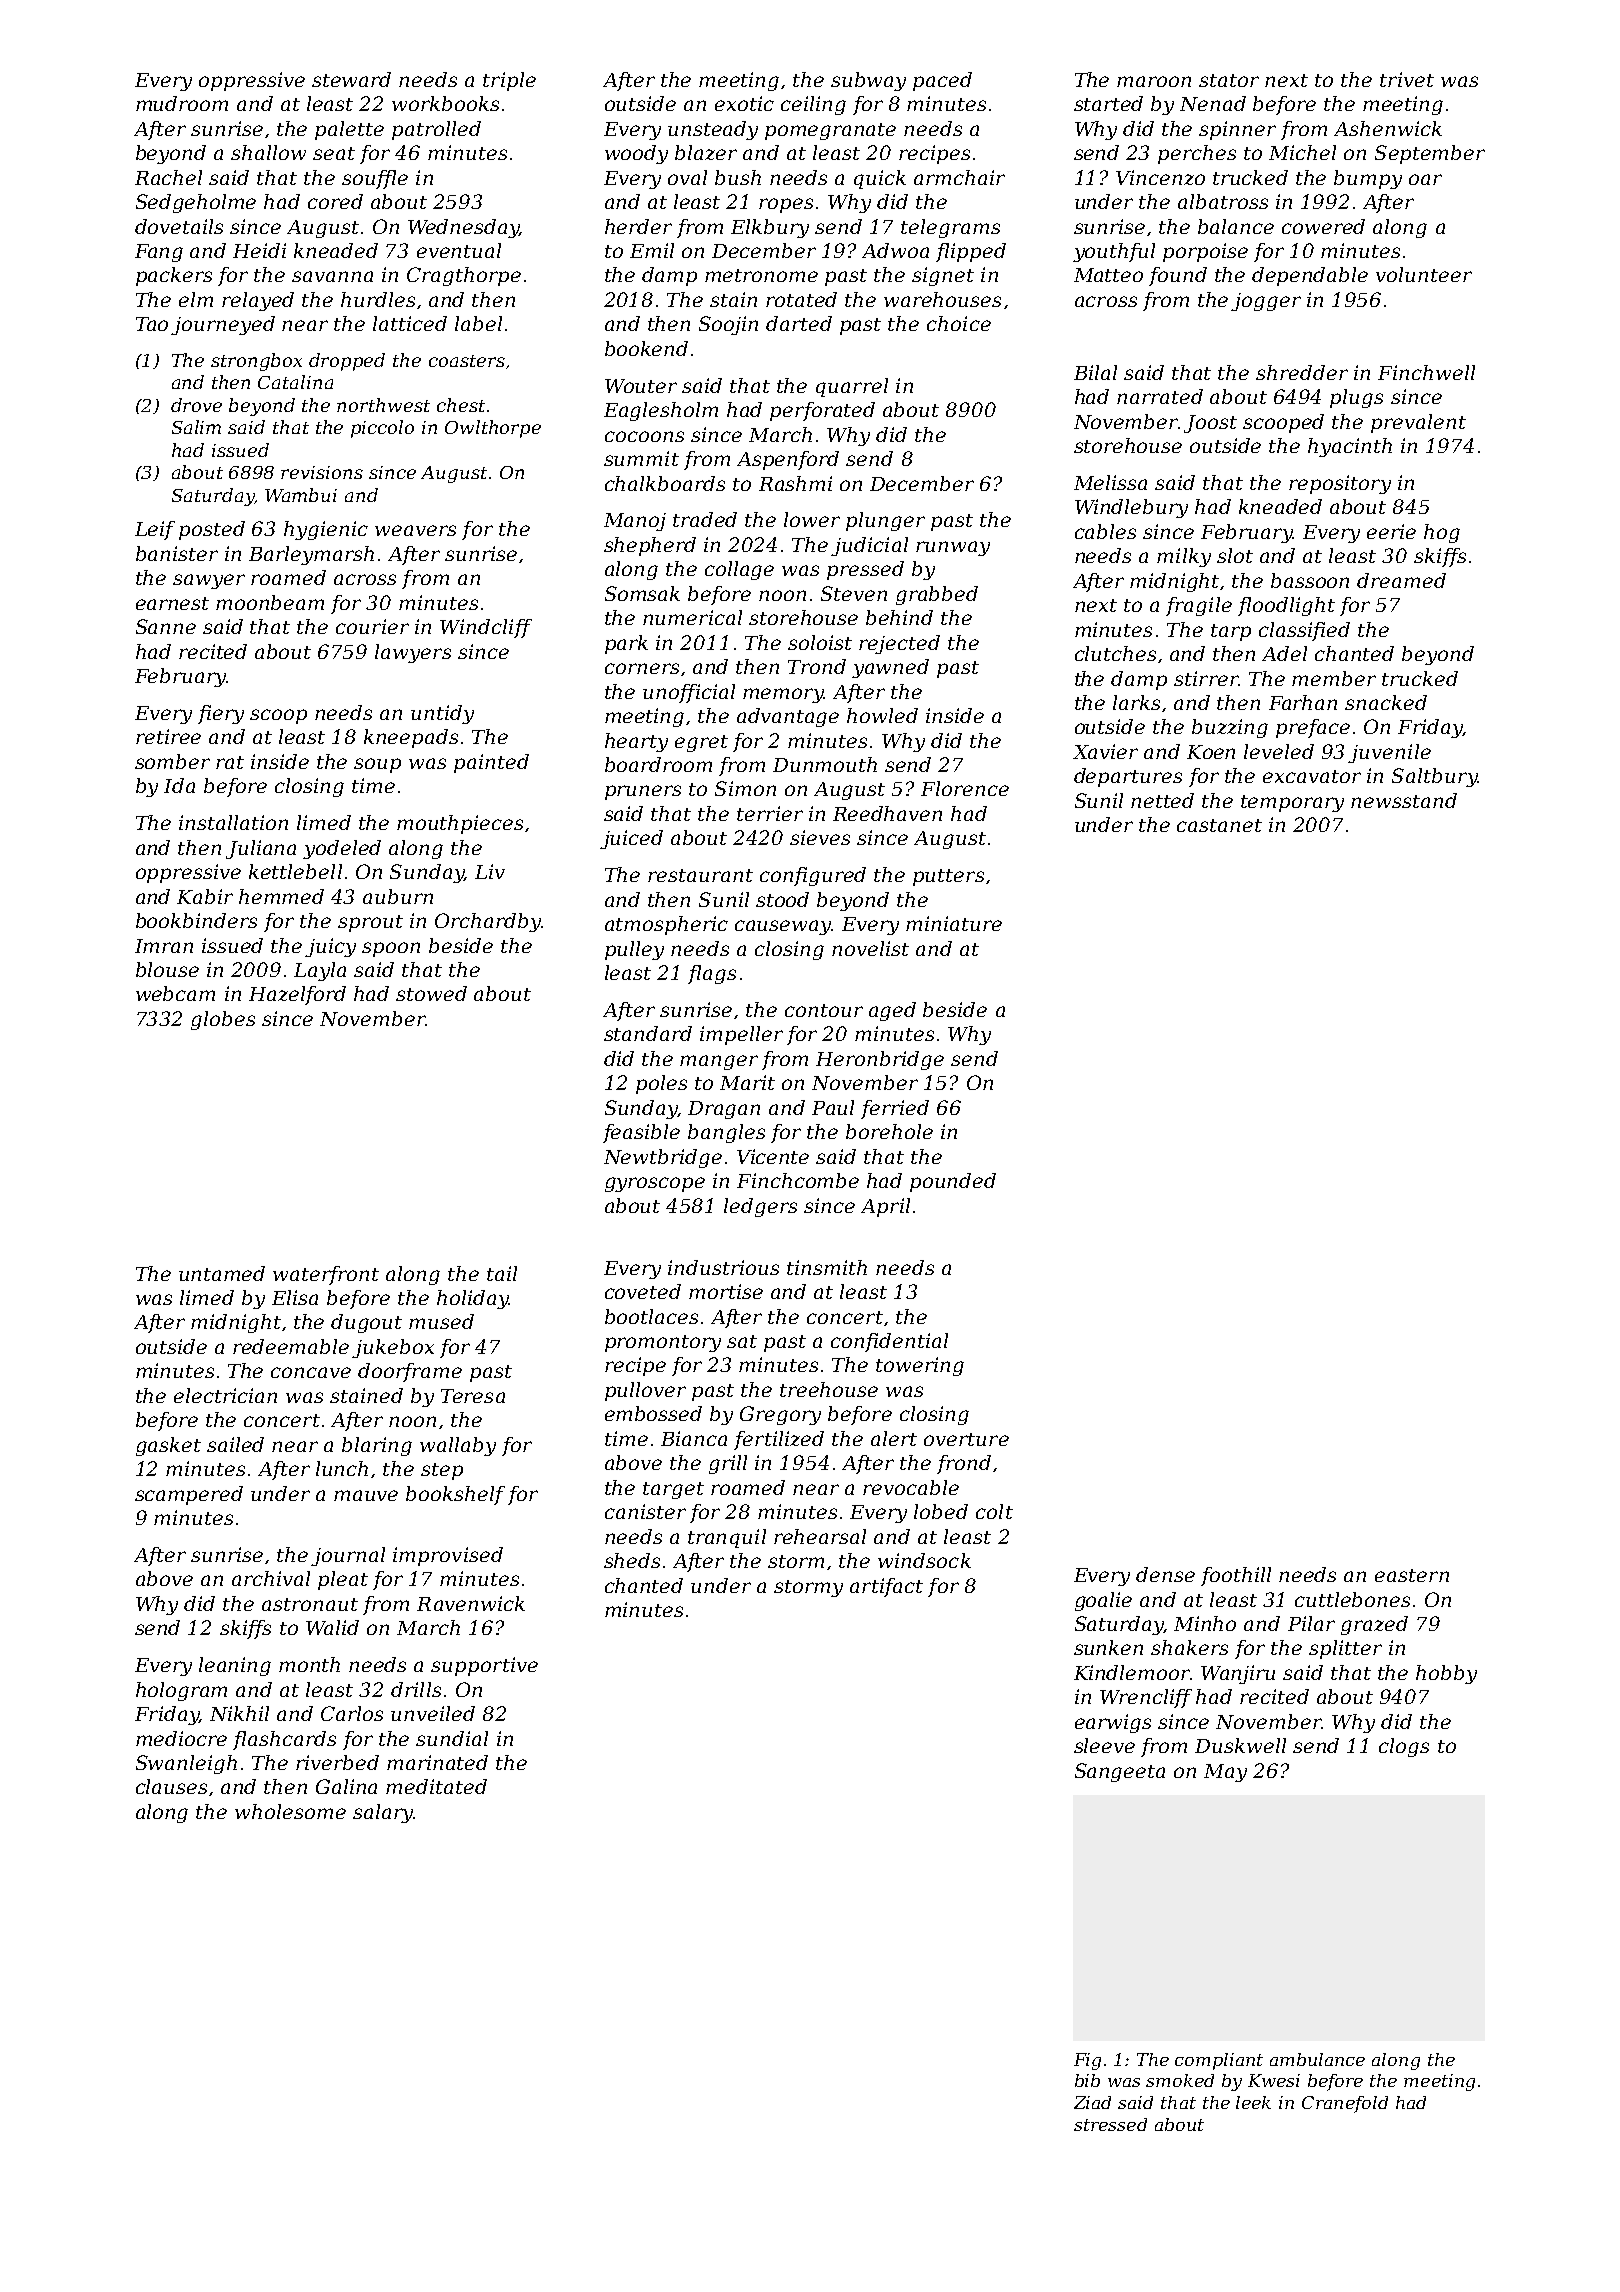 This screenshot has height=2292, width=1620. What do you see at coordinates (455, 1495) in the screenshot?
I see `bookshelf` at bounding box center [455, 1495].
